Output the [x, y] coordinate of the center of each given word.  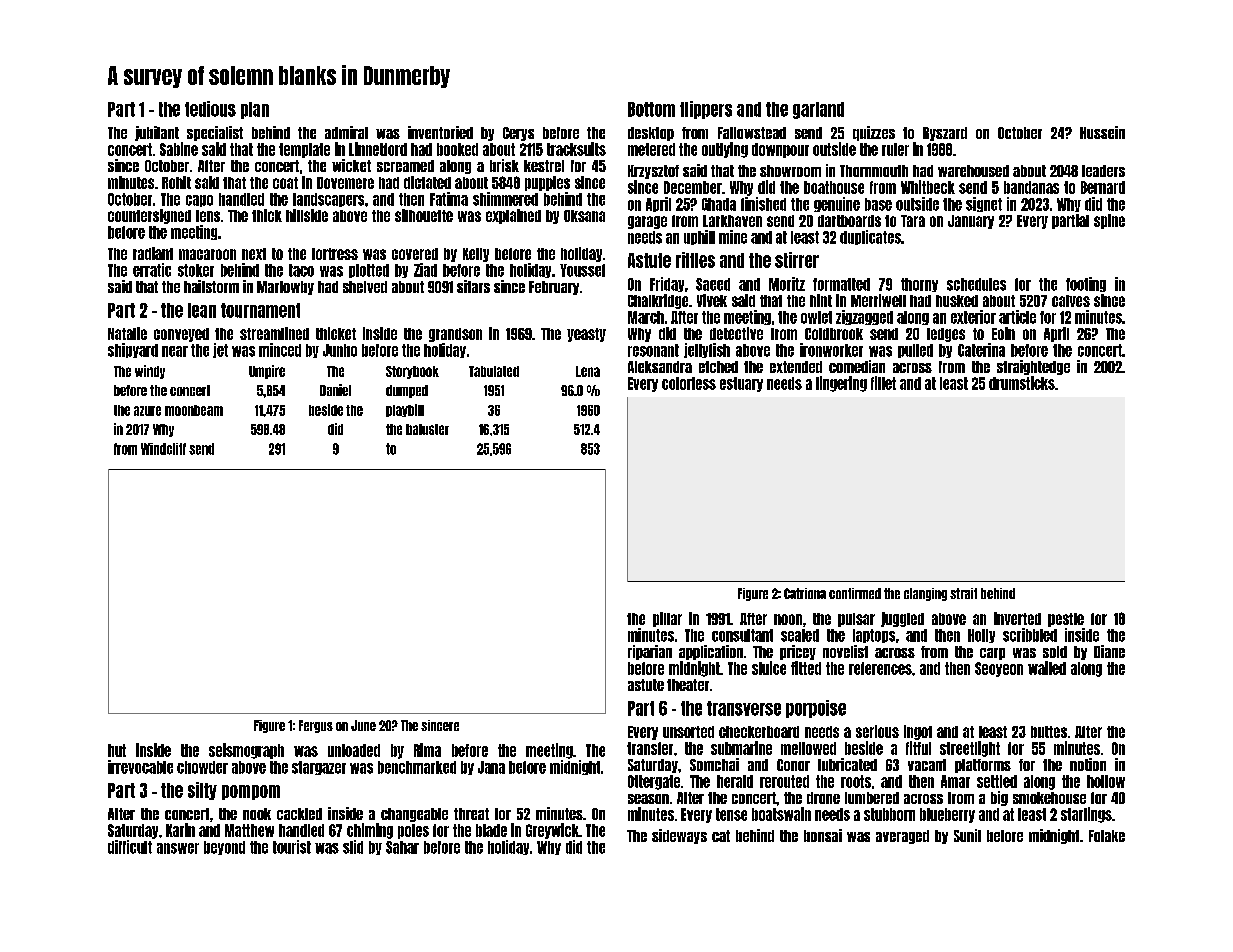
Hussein [1102, 132]
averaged [902, 837]
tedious [210, 109]
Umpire [267, 372]
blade [491, 830]
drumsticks [1022, 383]
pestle [1066, 620]
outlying [725, 150]
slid [353, 847]
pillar [667, 619]
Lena [588, 371]
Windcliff [163, 449]
